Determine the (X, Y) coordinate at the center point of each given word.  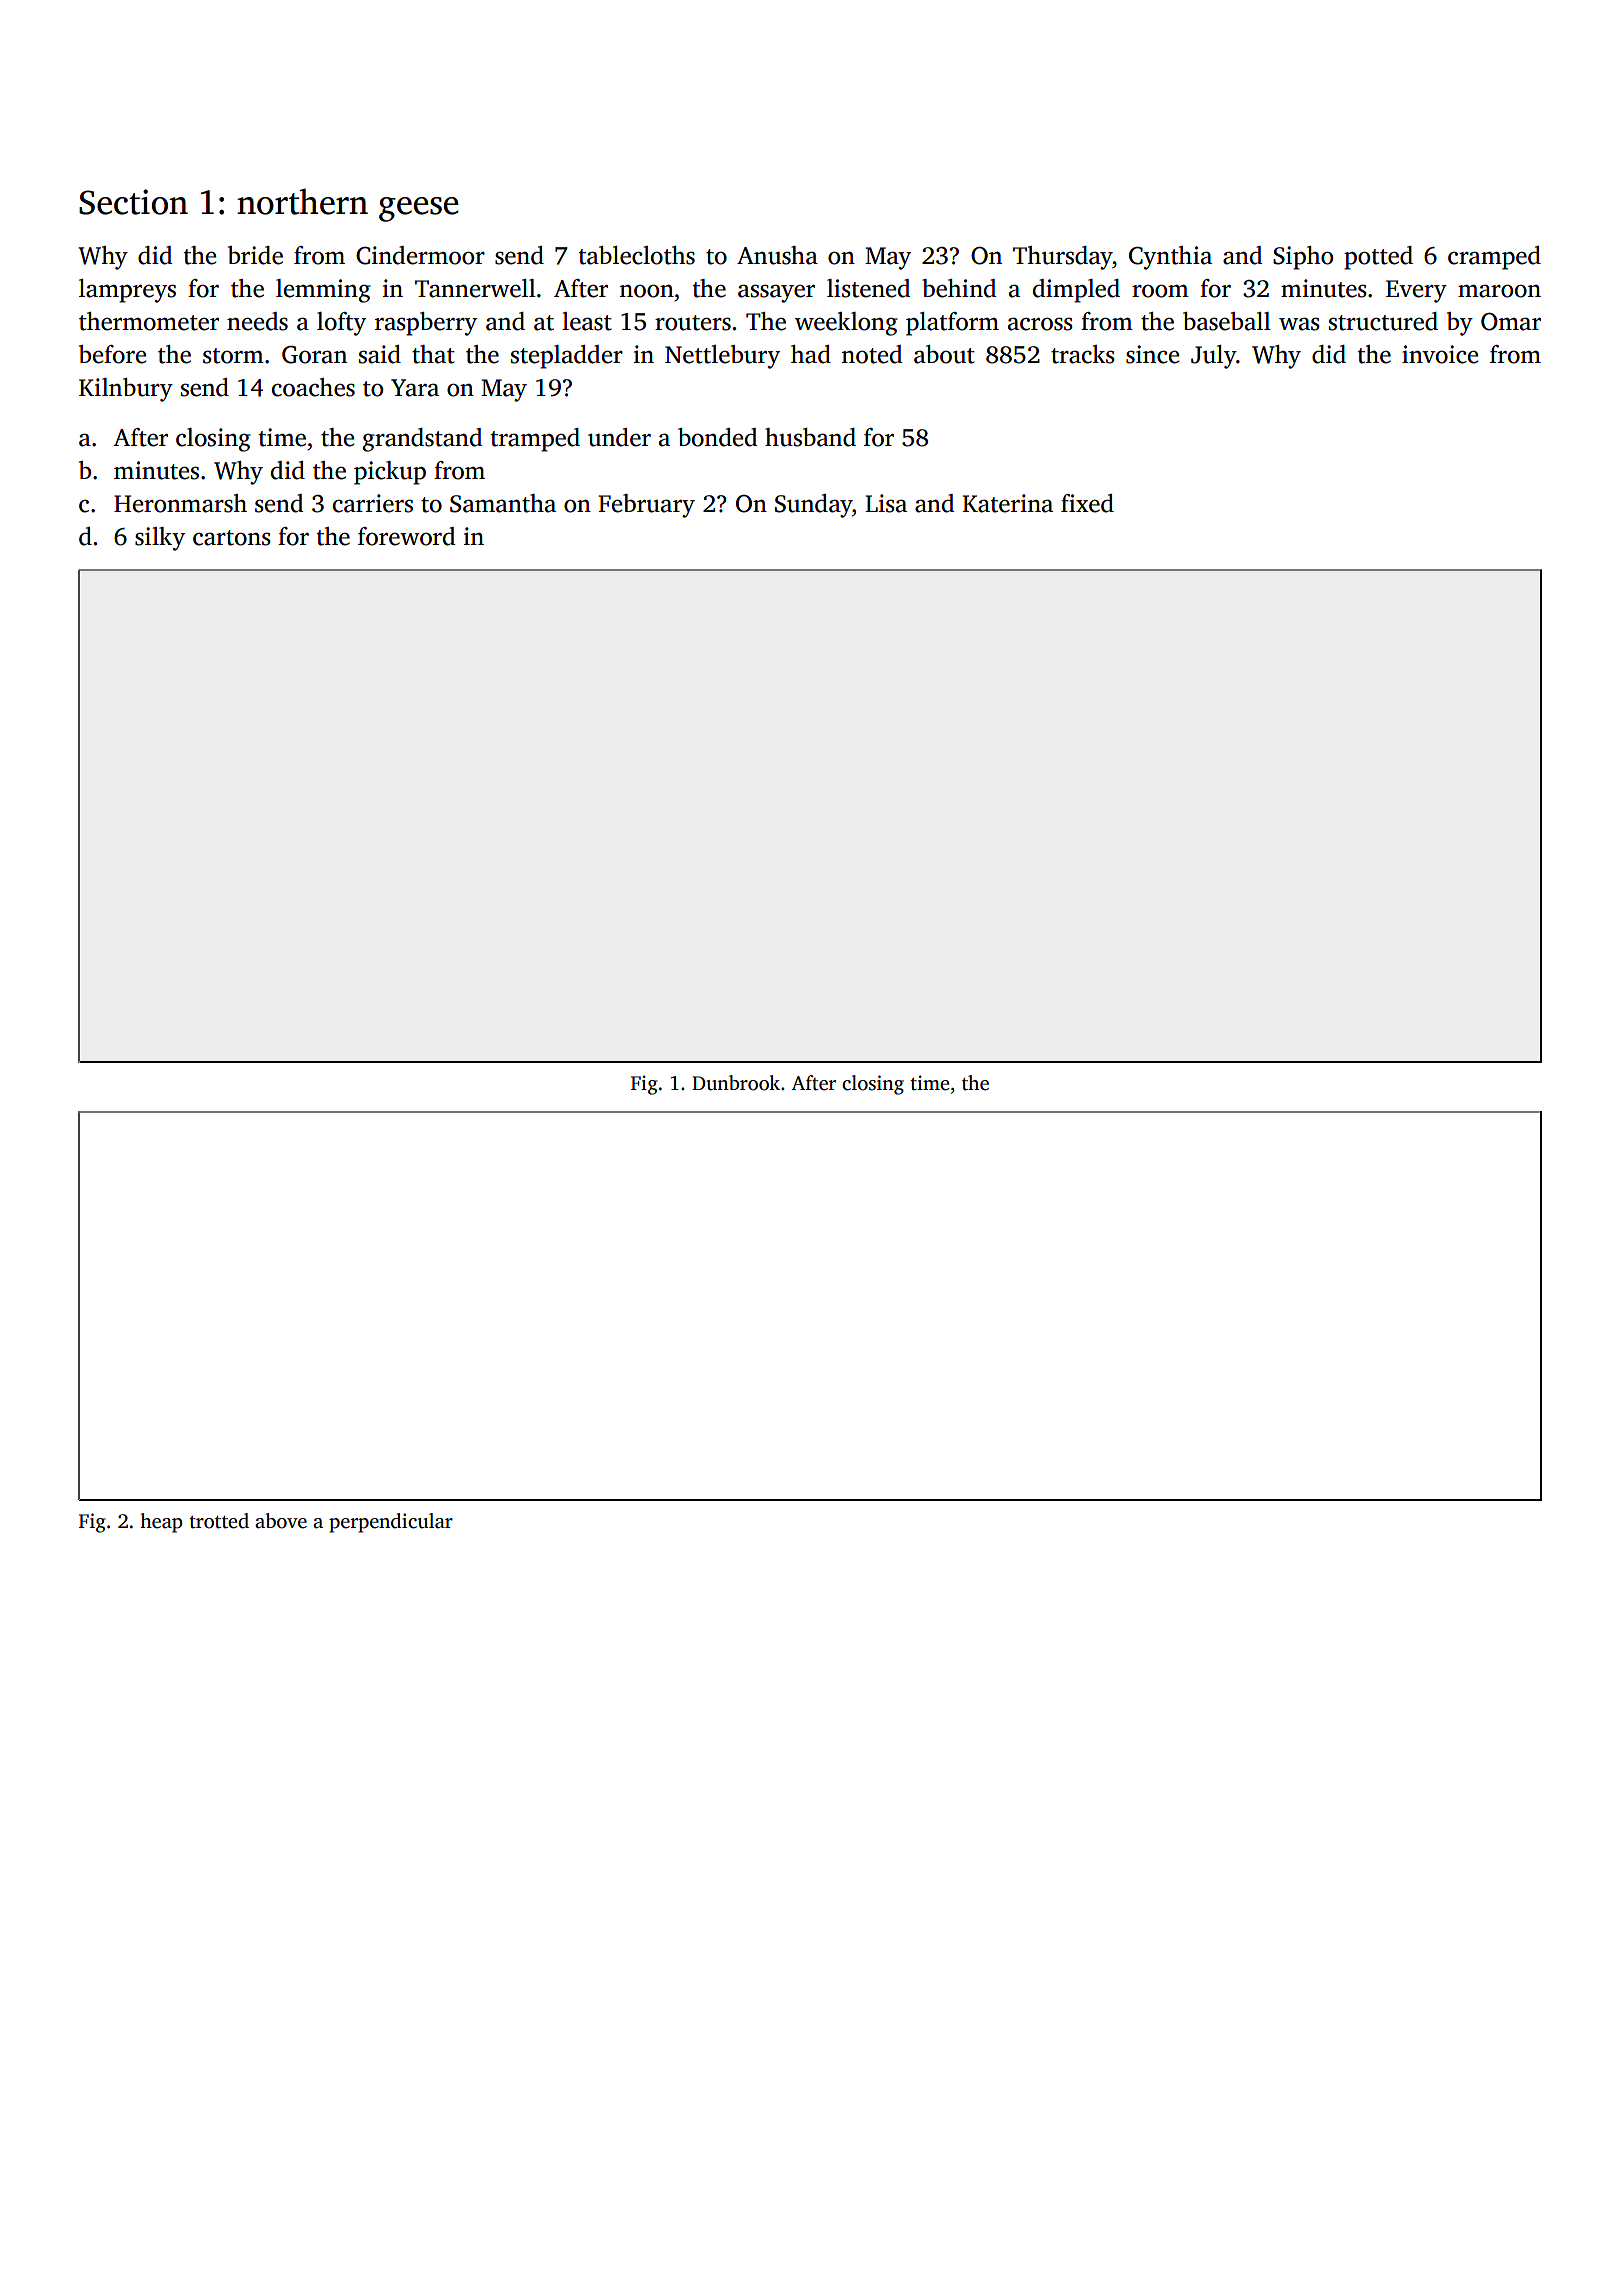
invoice (1440, 354)
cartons (232, 538)
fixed (1087, 503)
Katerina (1007, 503)
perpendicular (391, 1523)
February (646, 506)
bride (255, 255)
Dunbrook (736, 1083)
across (1040, 324)
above (281, 1521)
